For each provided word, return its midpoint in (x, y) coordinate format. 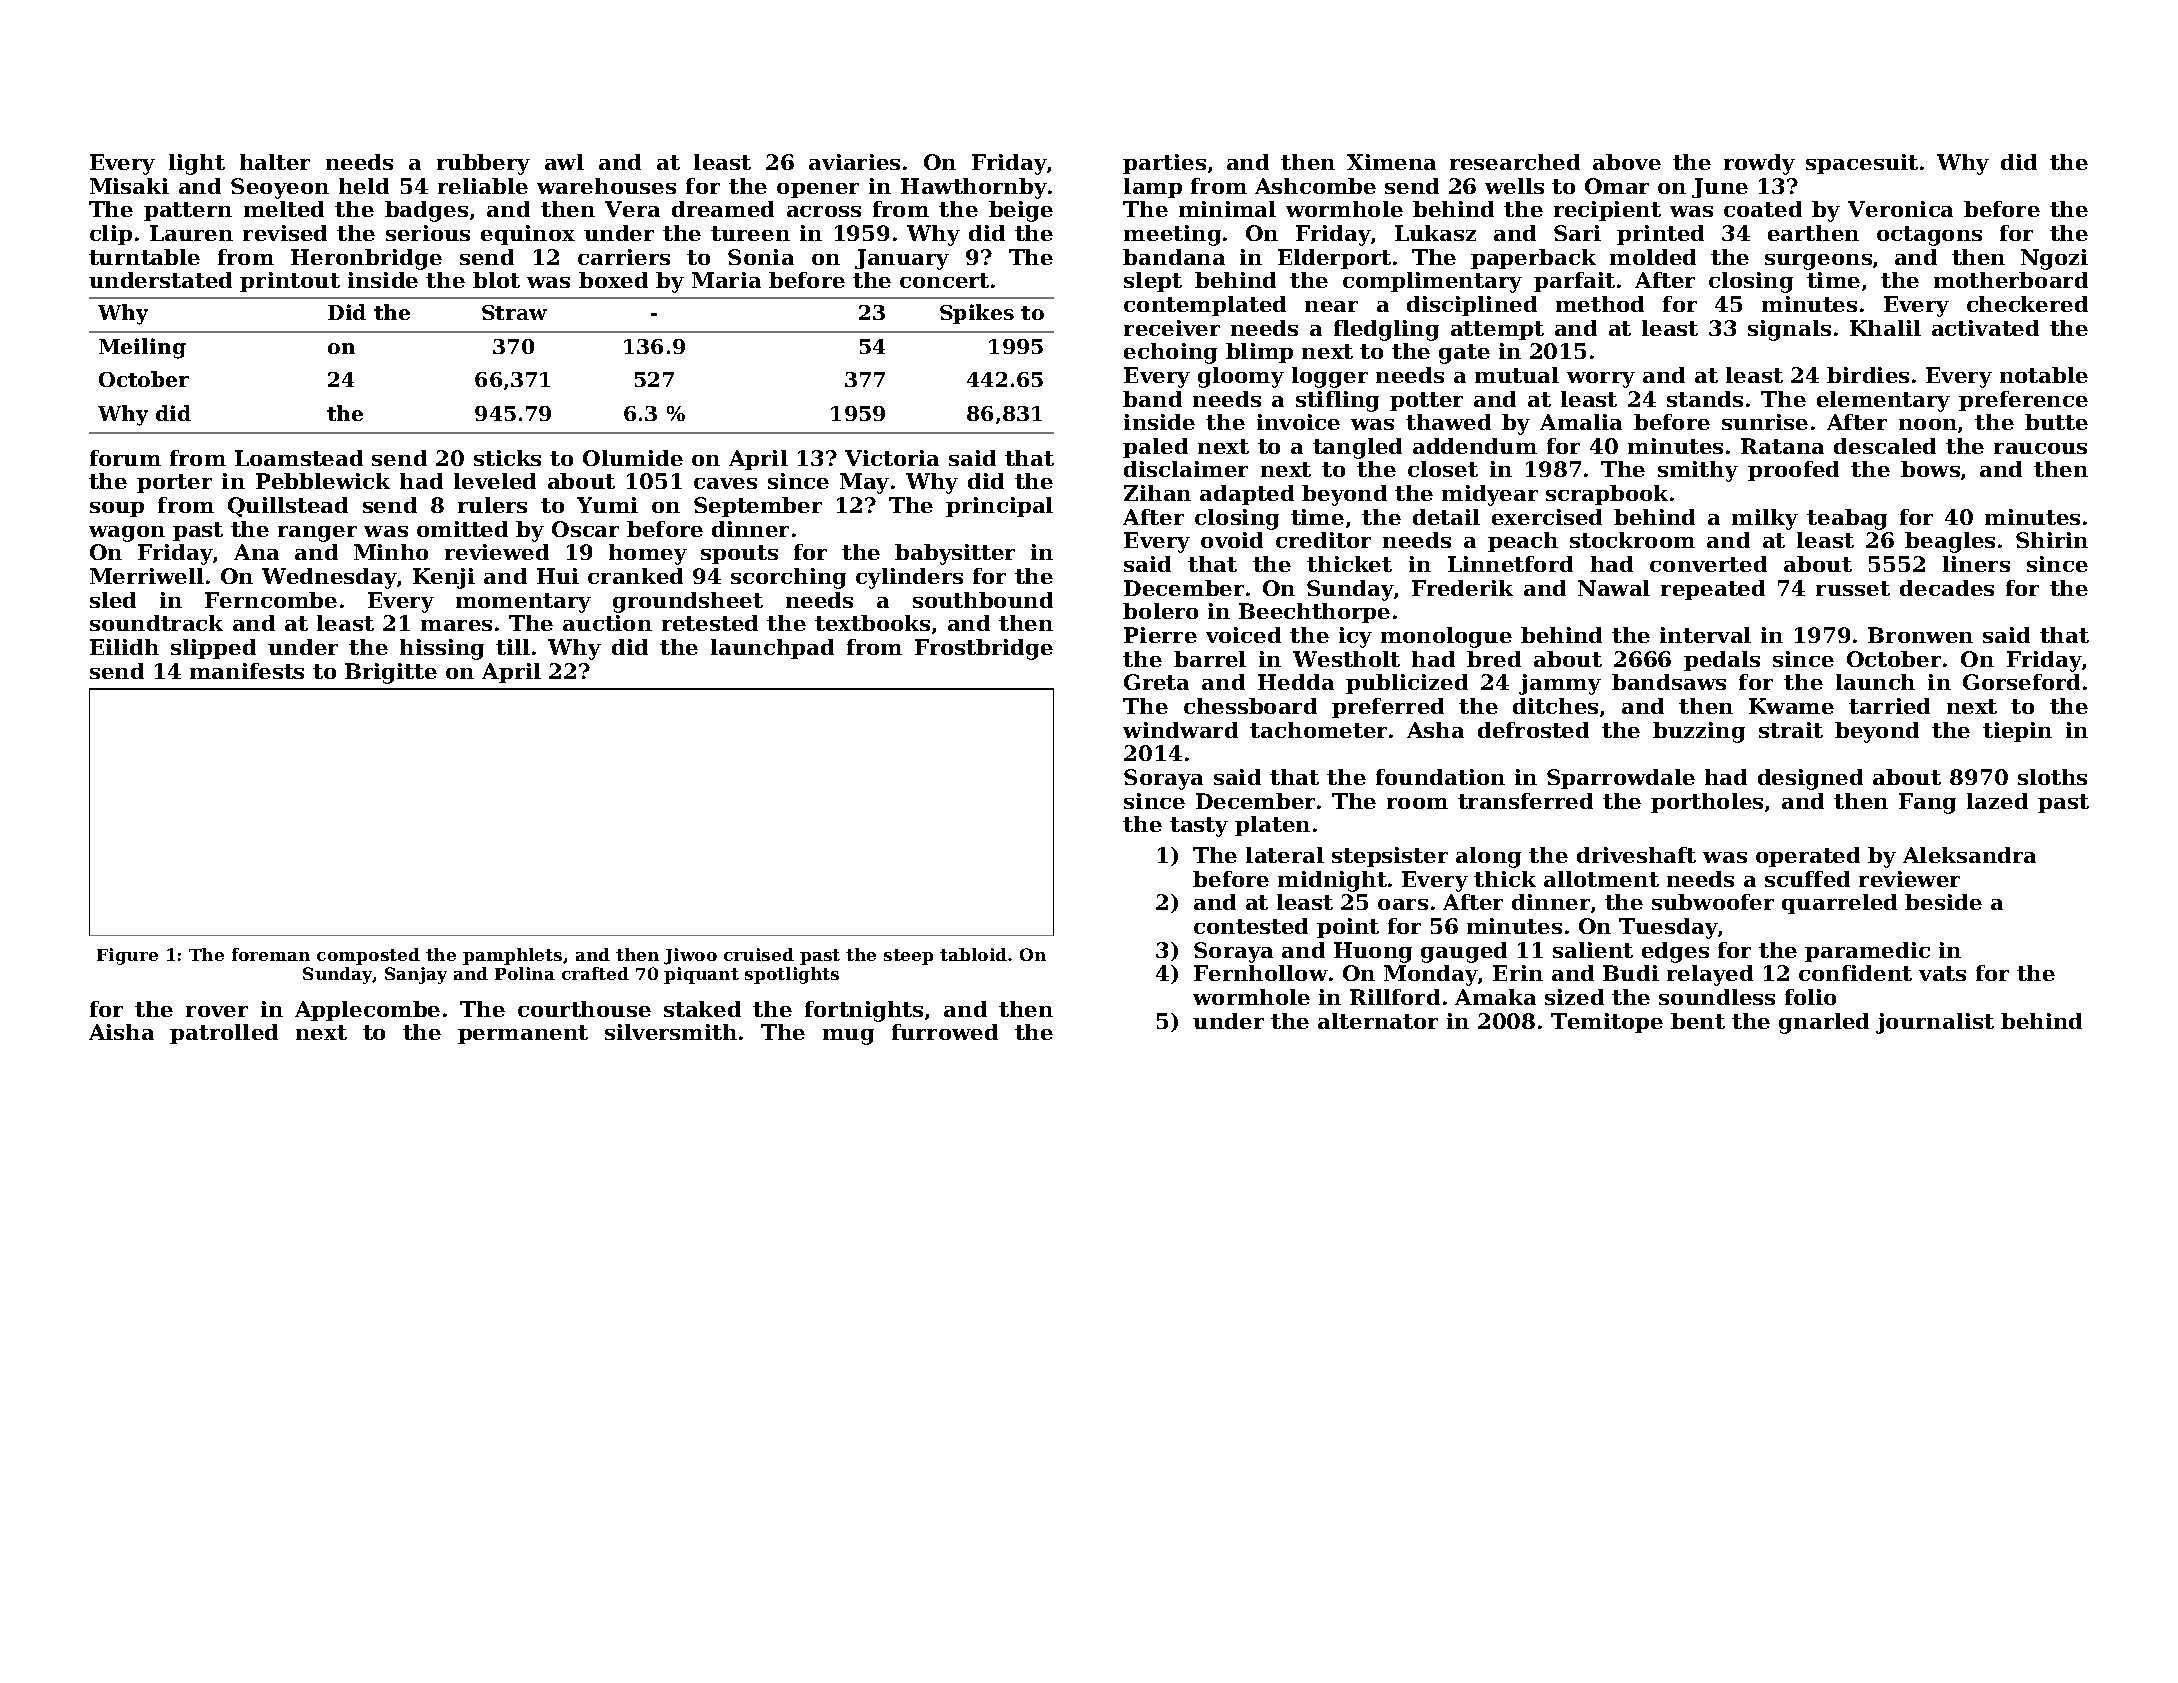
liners (1976, 564)
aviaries (854, 162)
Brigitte (391, 673)
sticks (507, 458)
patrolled (224, 1034)
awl (564, 162)
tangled (1357, 448)
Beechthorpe (1314, 613)
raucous (2040, 448)
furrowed (945, 1032)
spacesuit (1862, 164)
